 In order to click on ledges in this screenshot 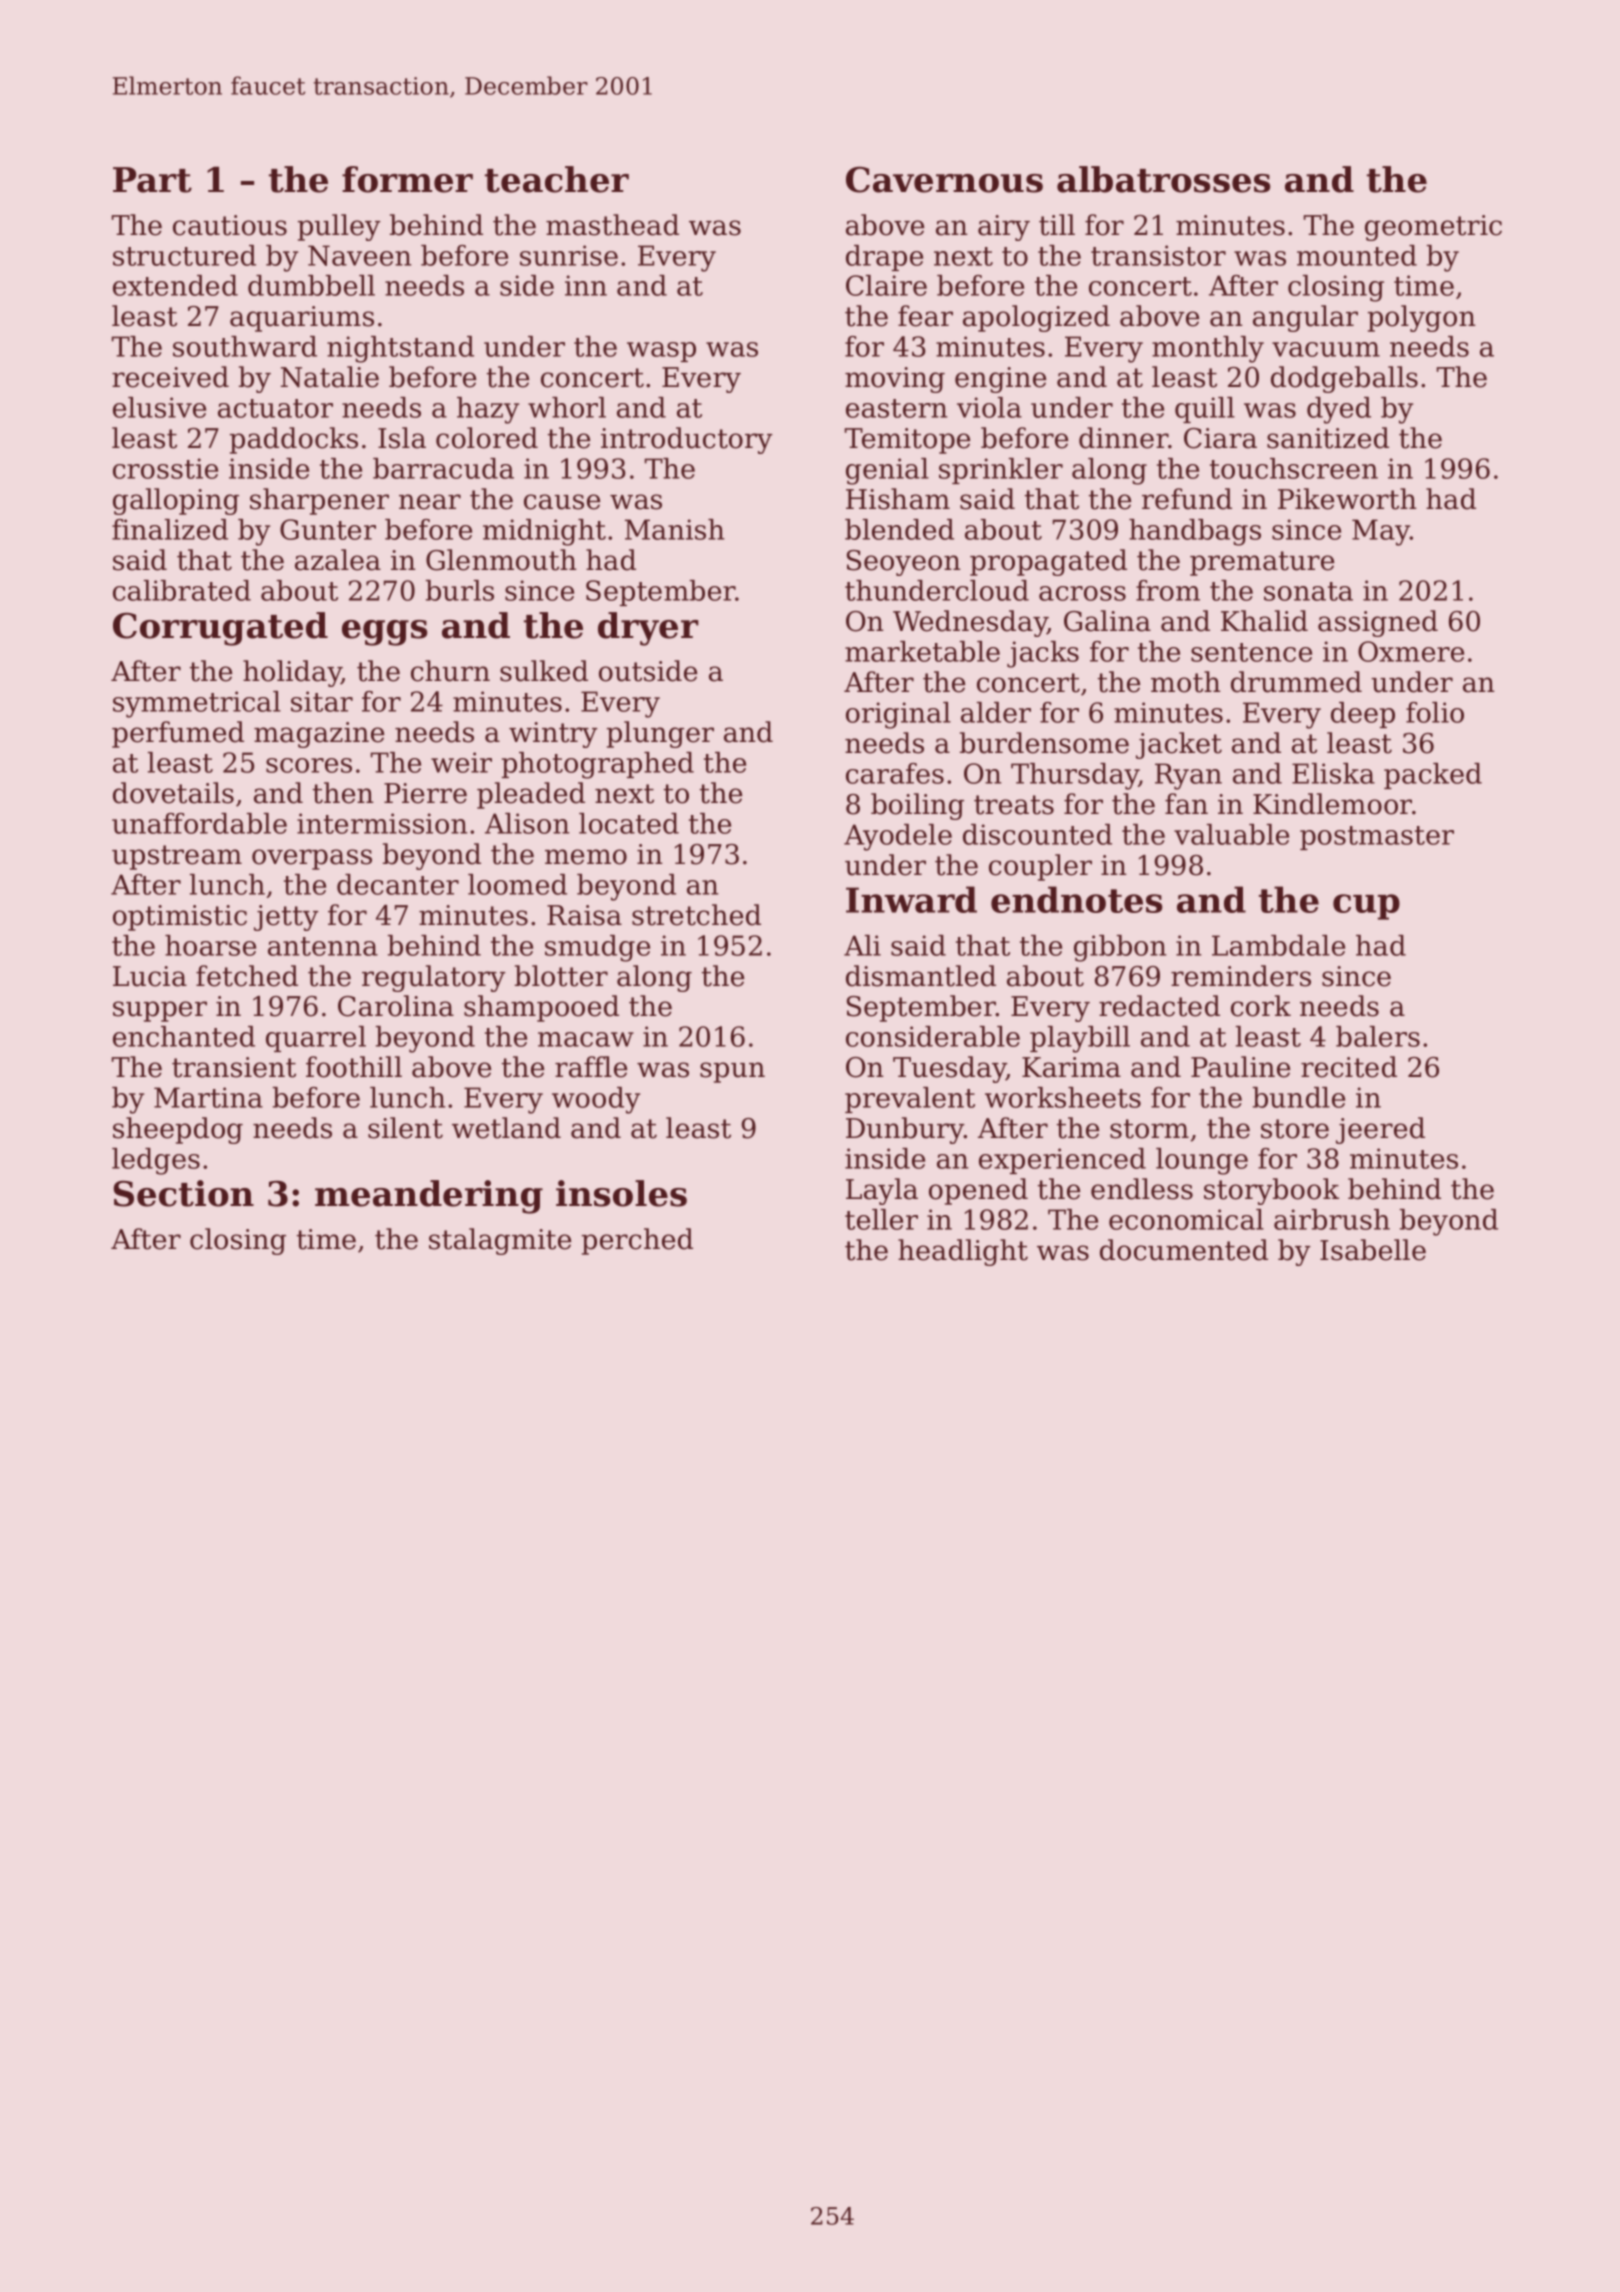, I will do `click(156, 1161)`.
